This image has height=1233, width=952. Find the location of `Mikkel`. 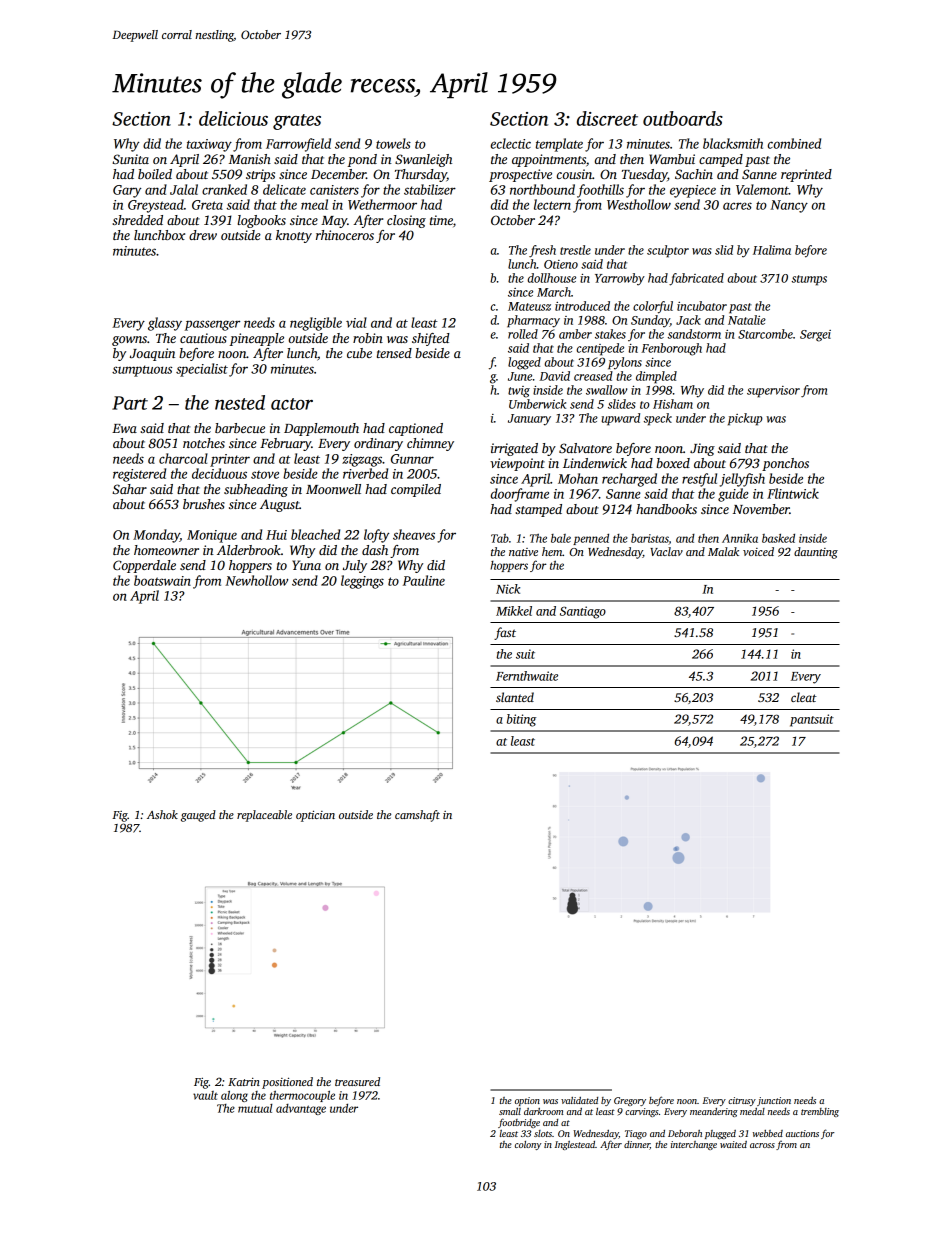

Mikkel is located at coordinates (514, 611).
